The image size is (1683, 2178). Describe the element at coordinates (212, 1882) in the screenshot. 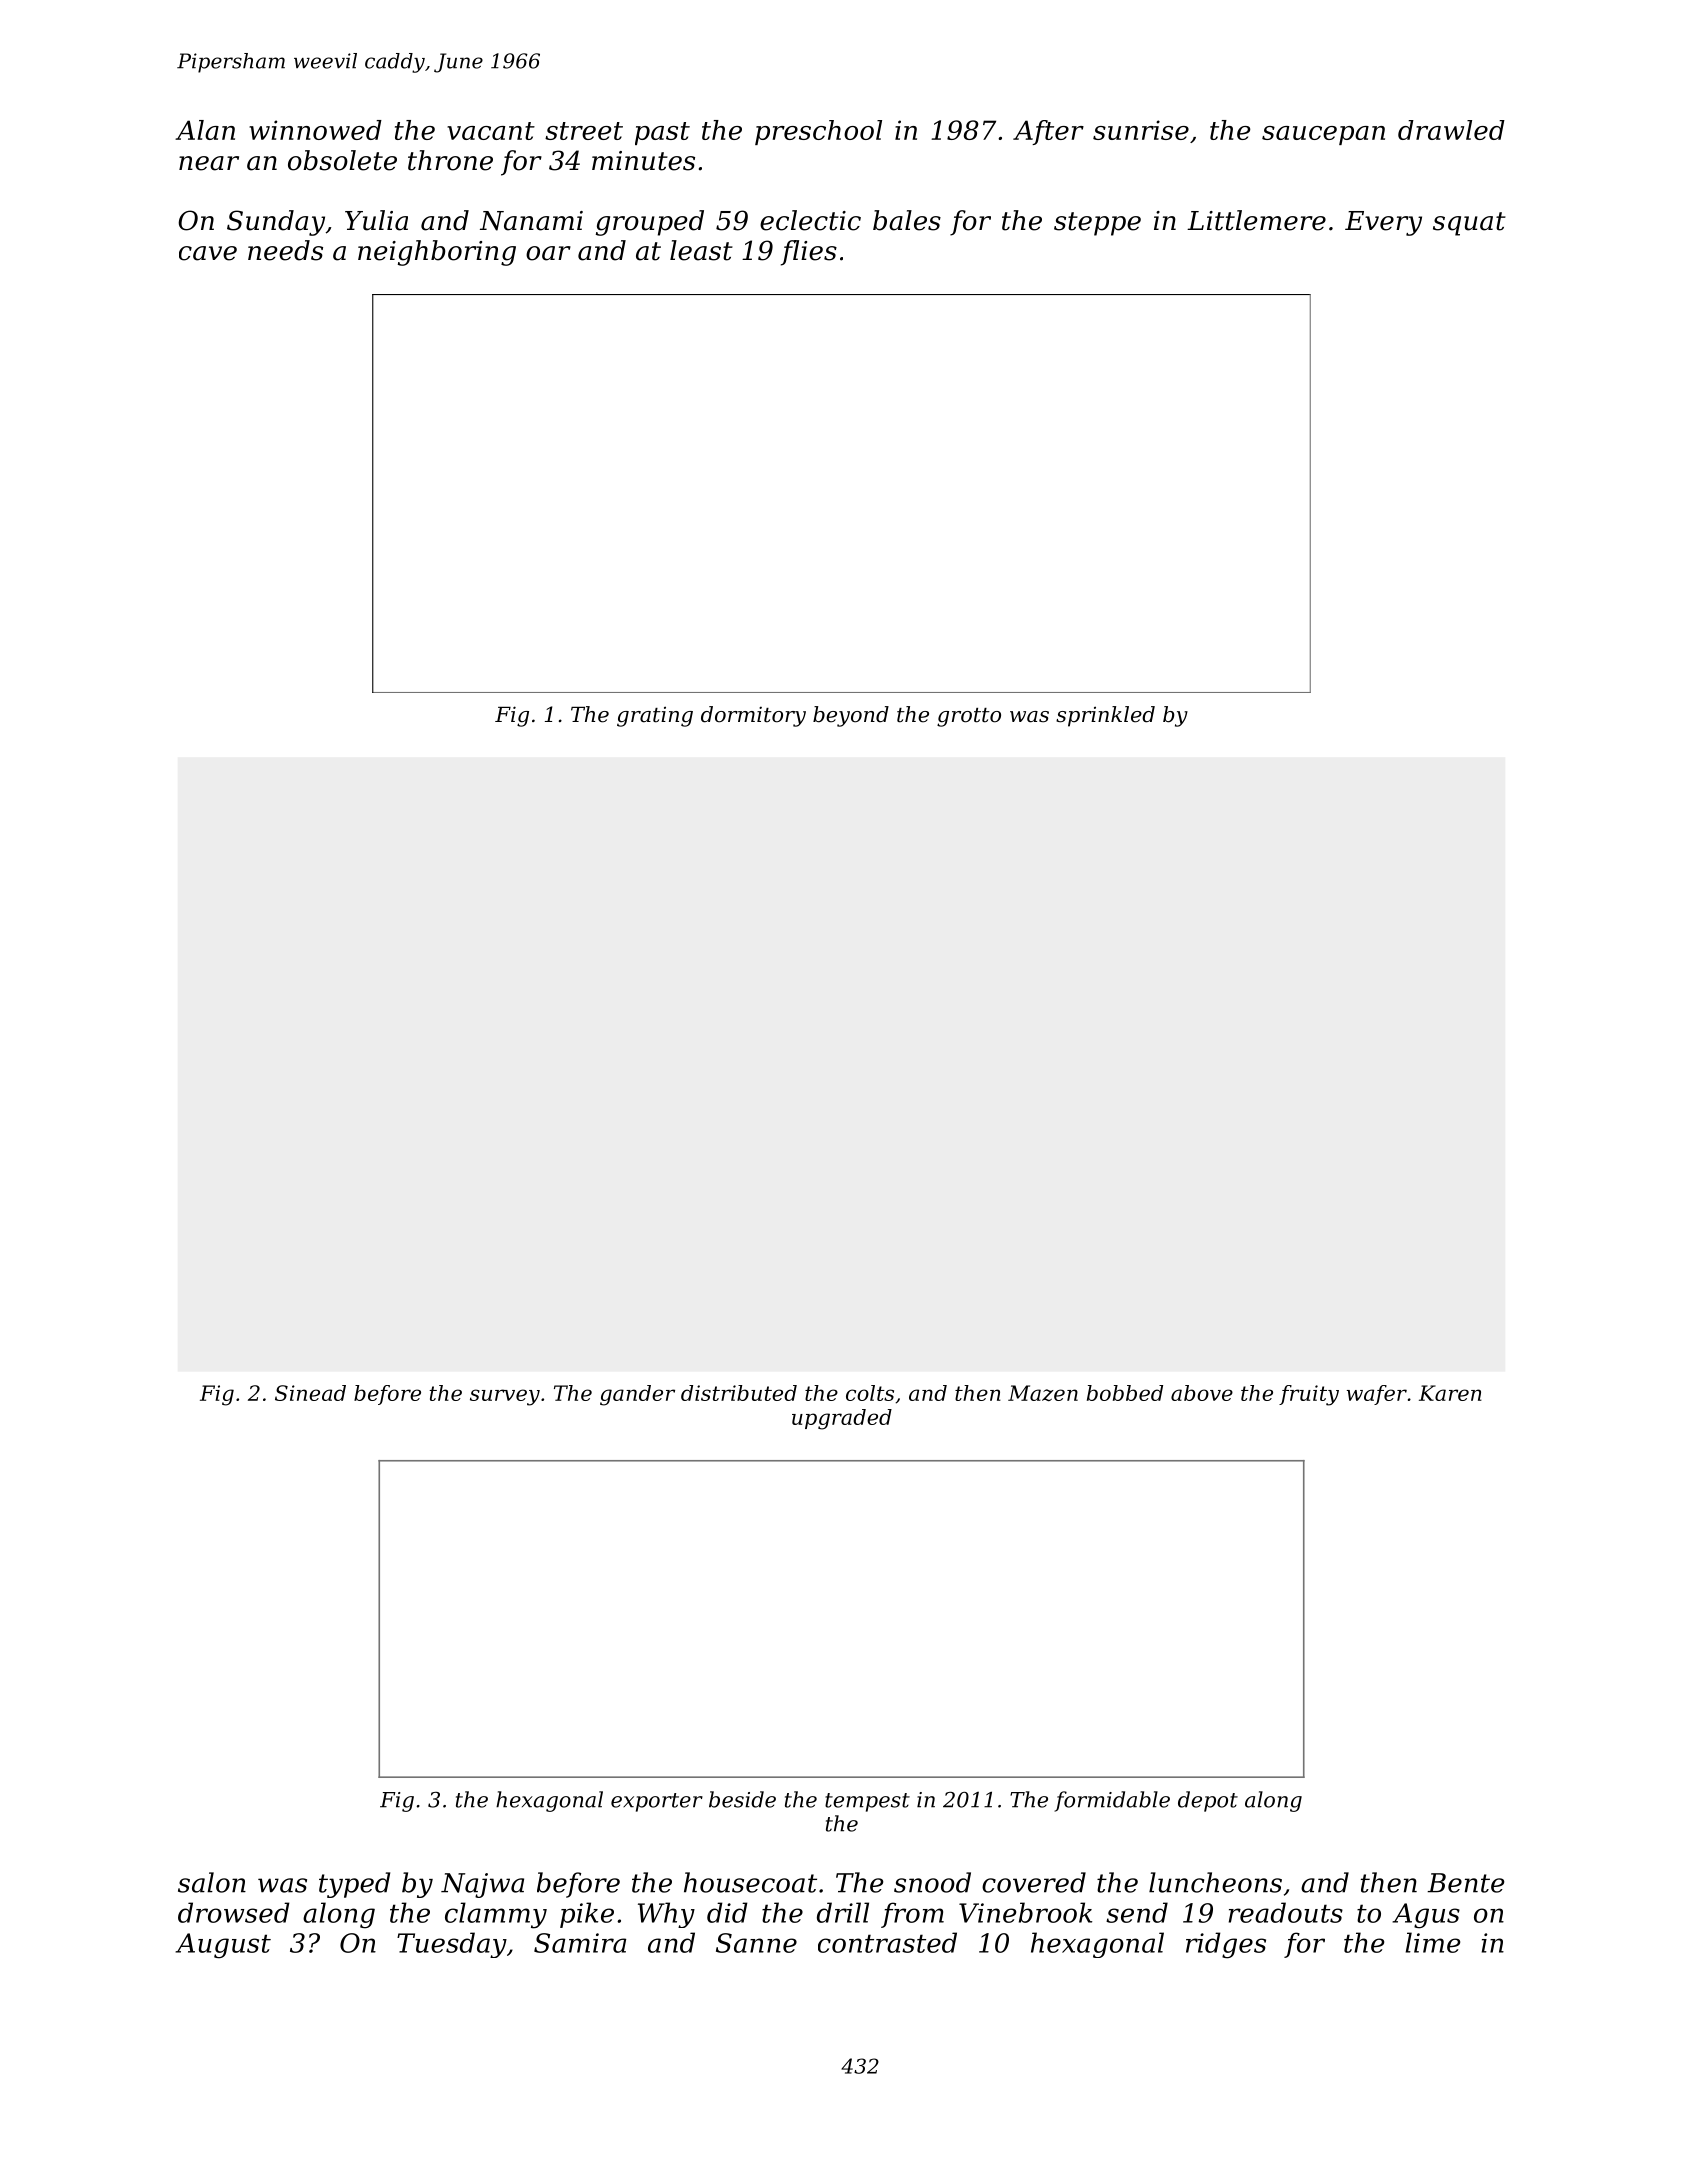

I see `salon` at that location.
